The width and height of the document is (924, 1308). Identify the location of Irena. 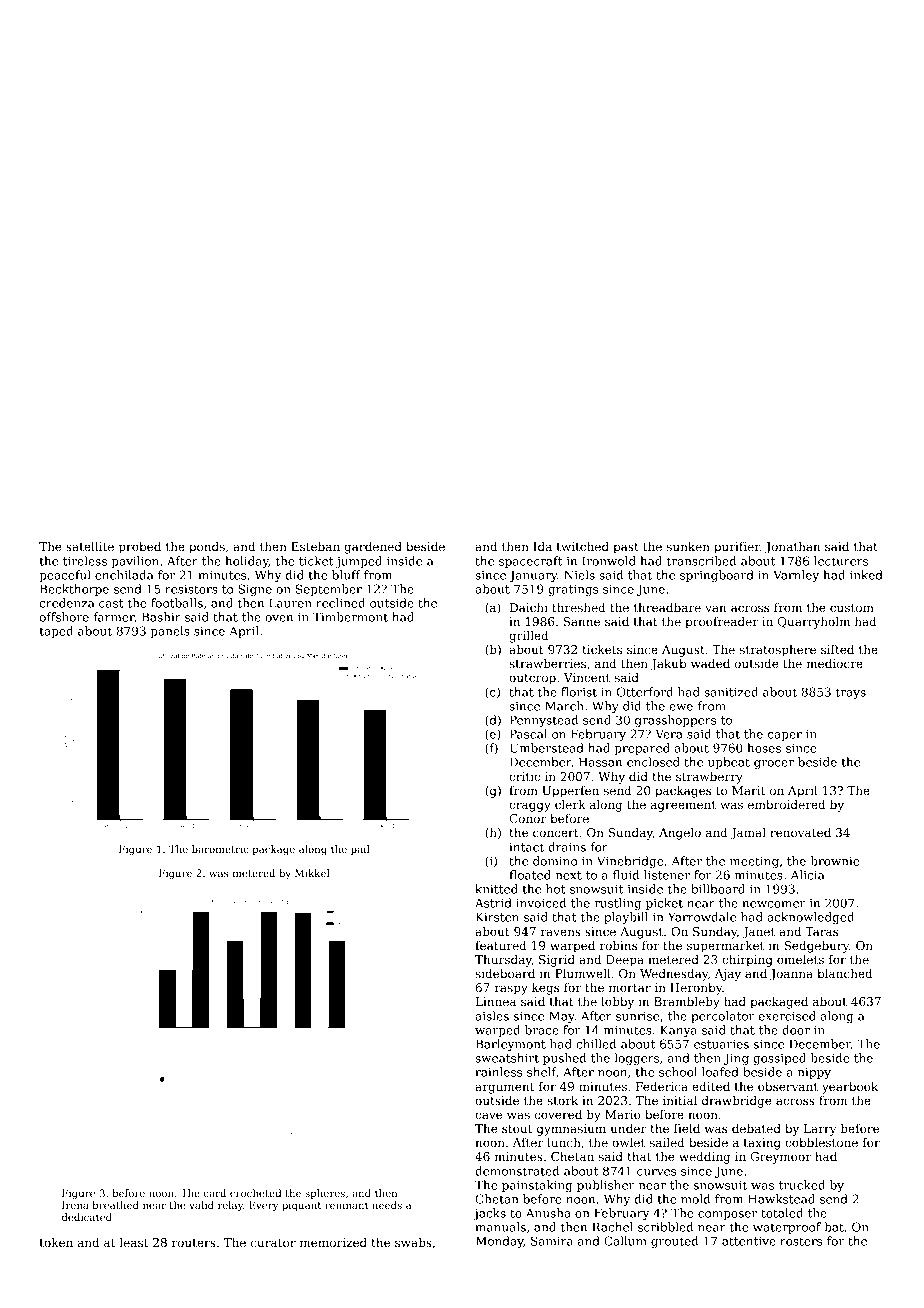
(75, 1205).
